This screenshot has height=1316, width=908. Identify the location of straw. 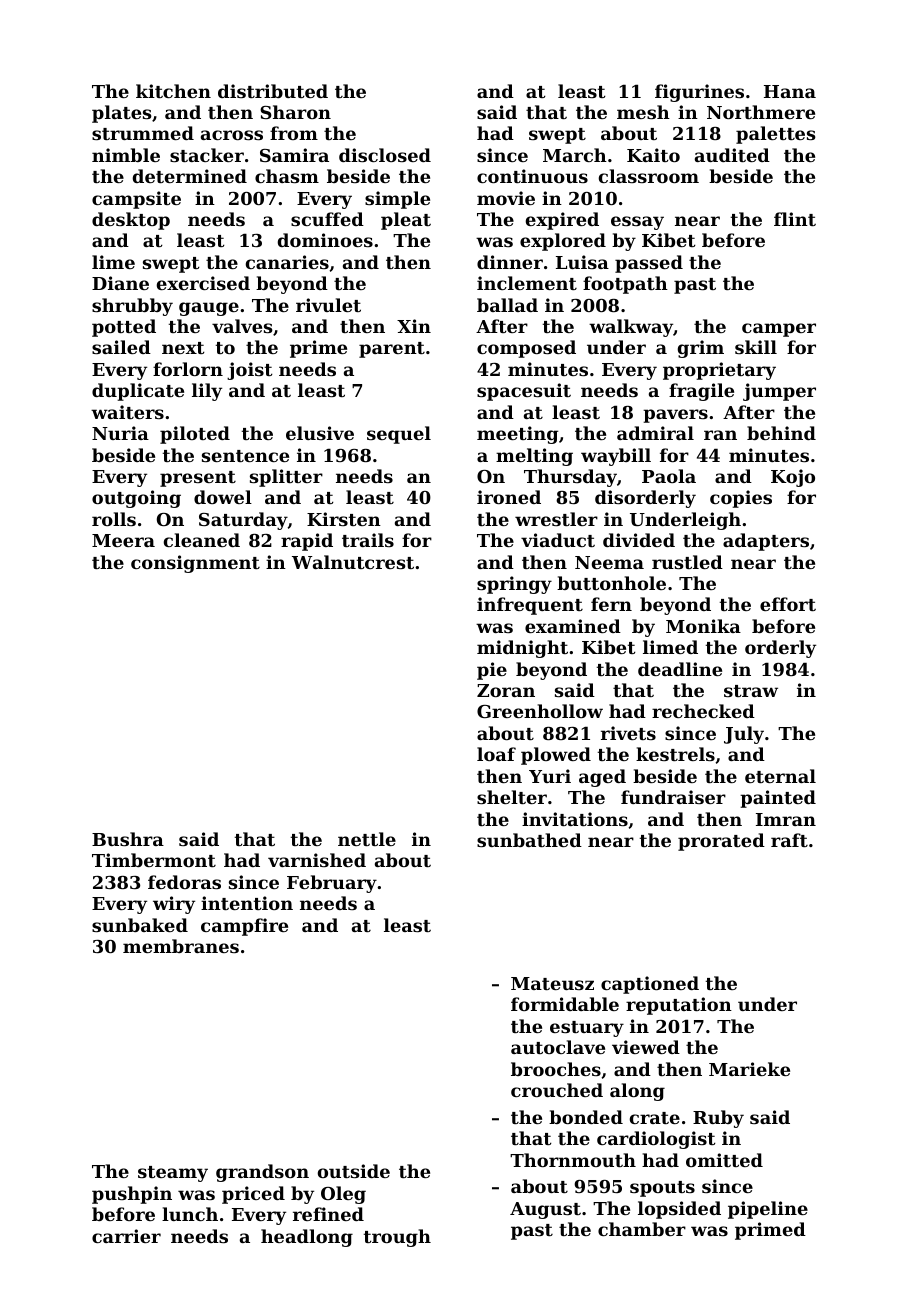
(751, 691).
